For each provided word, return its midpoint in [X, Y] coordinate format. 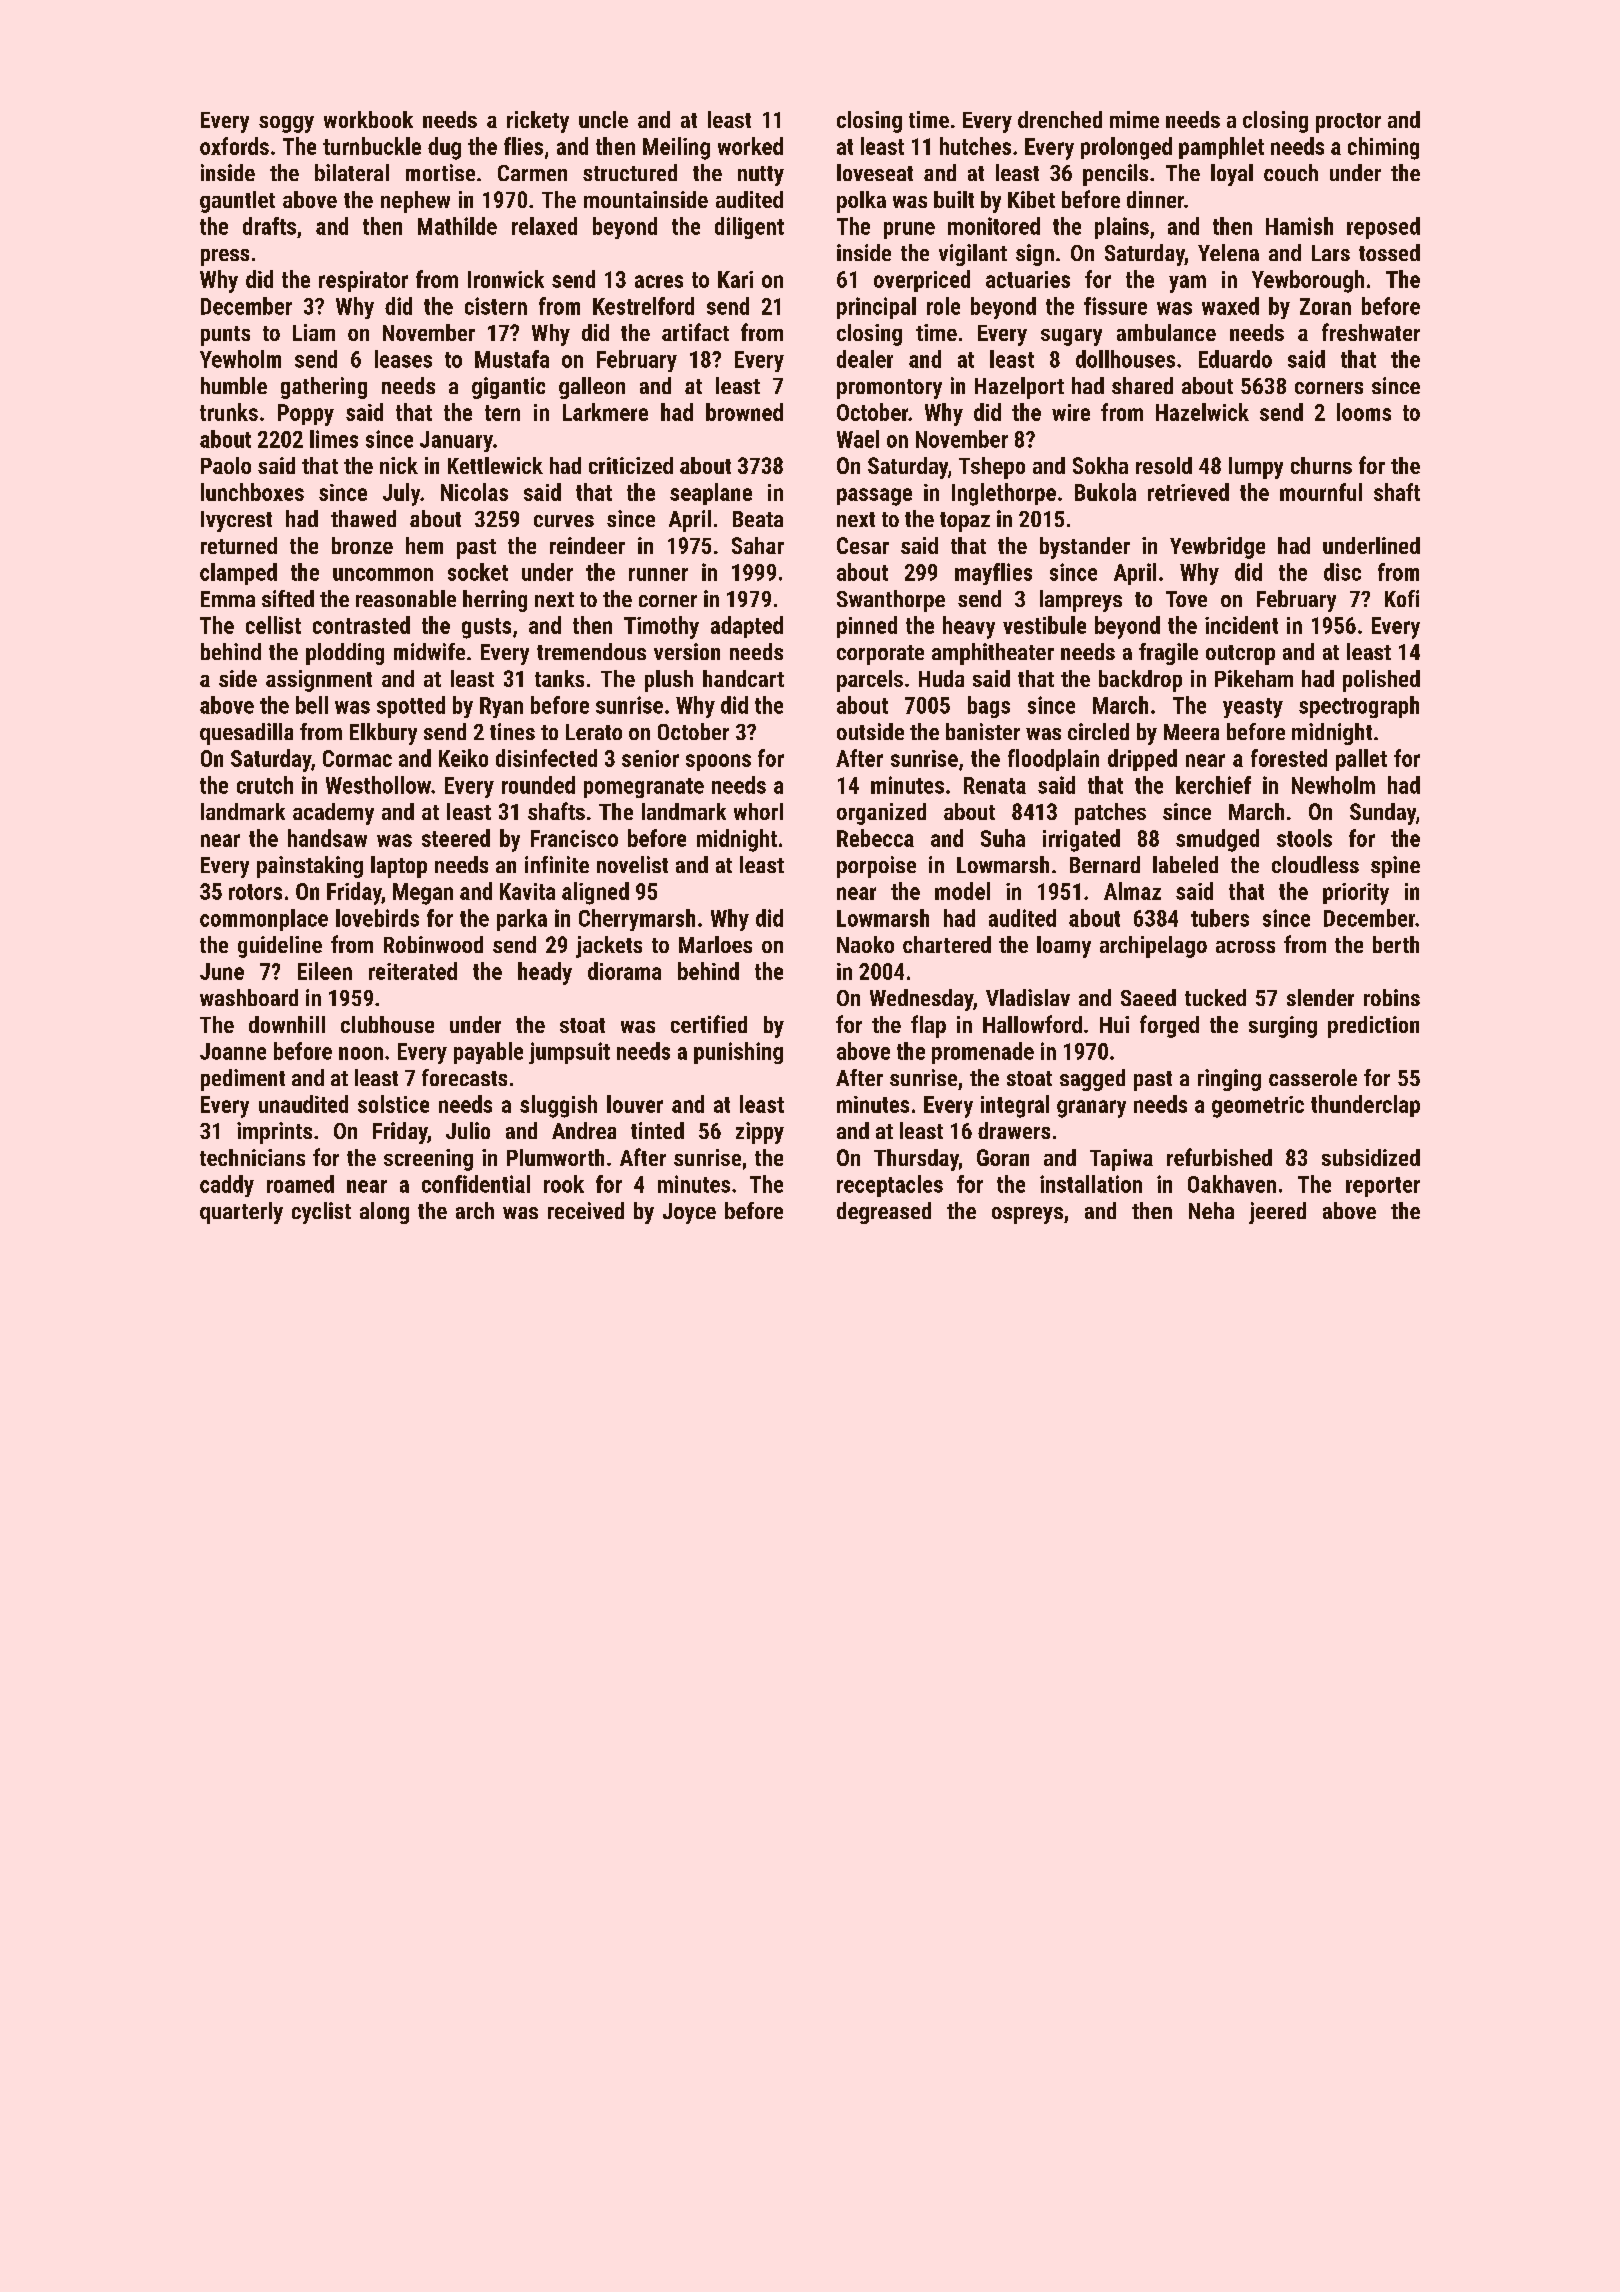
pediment [243, 1080]
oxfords [234, 146]
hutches [975, 146]
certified [709, 1024]
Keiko [463, 758]
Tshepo [992, 468]
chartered [947, 944]
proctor [1348, 123]
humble [234, 385]
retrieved [1188, 492]
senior [650, 758]
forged [1169, 1026]
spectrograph [1359, 707]
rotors [255, 892]
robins [1392, 997]
